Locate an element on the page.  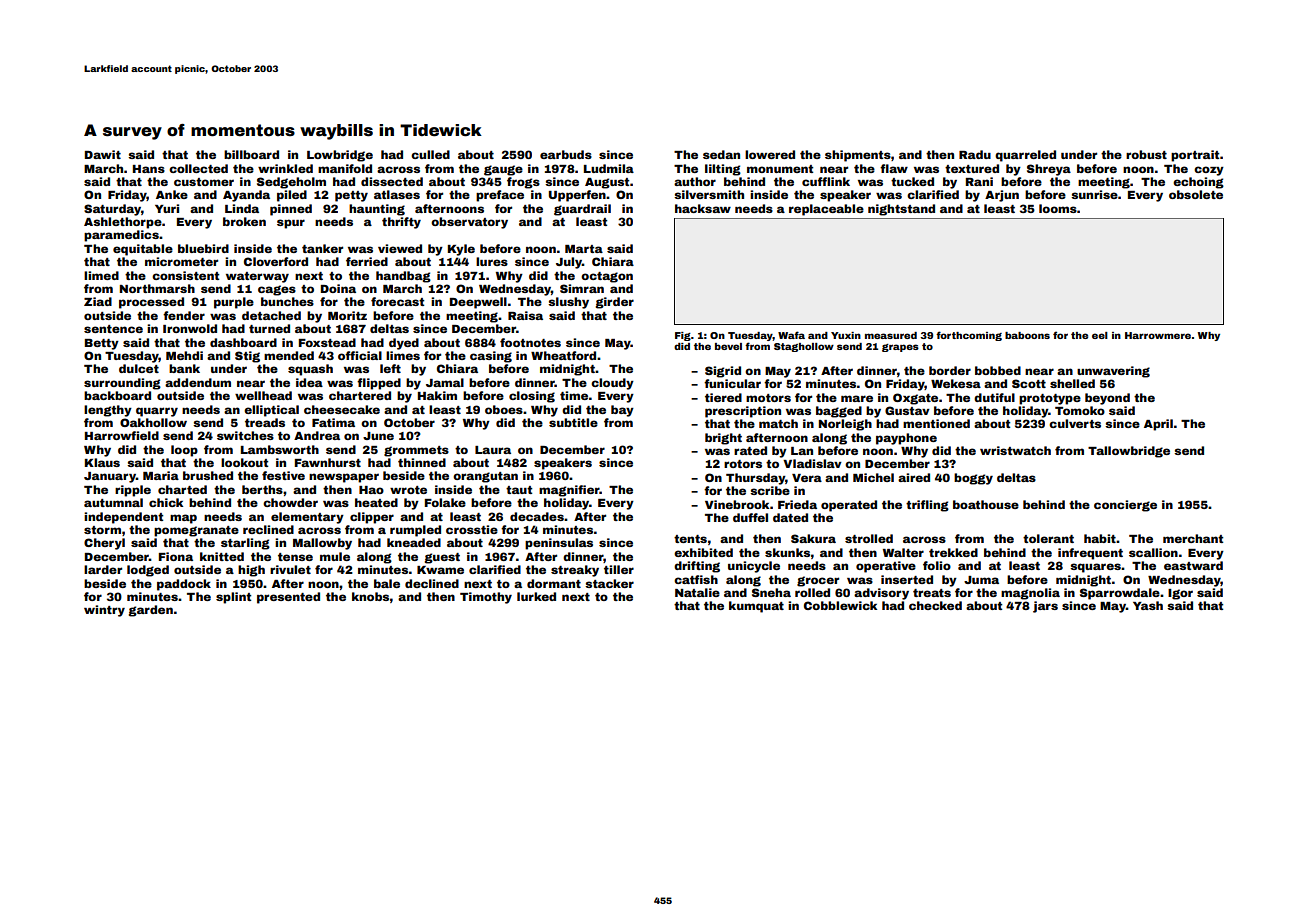
Dawit is located at coordinates (103, 154).
